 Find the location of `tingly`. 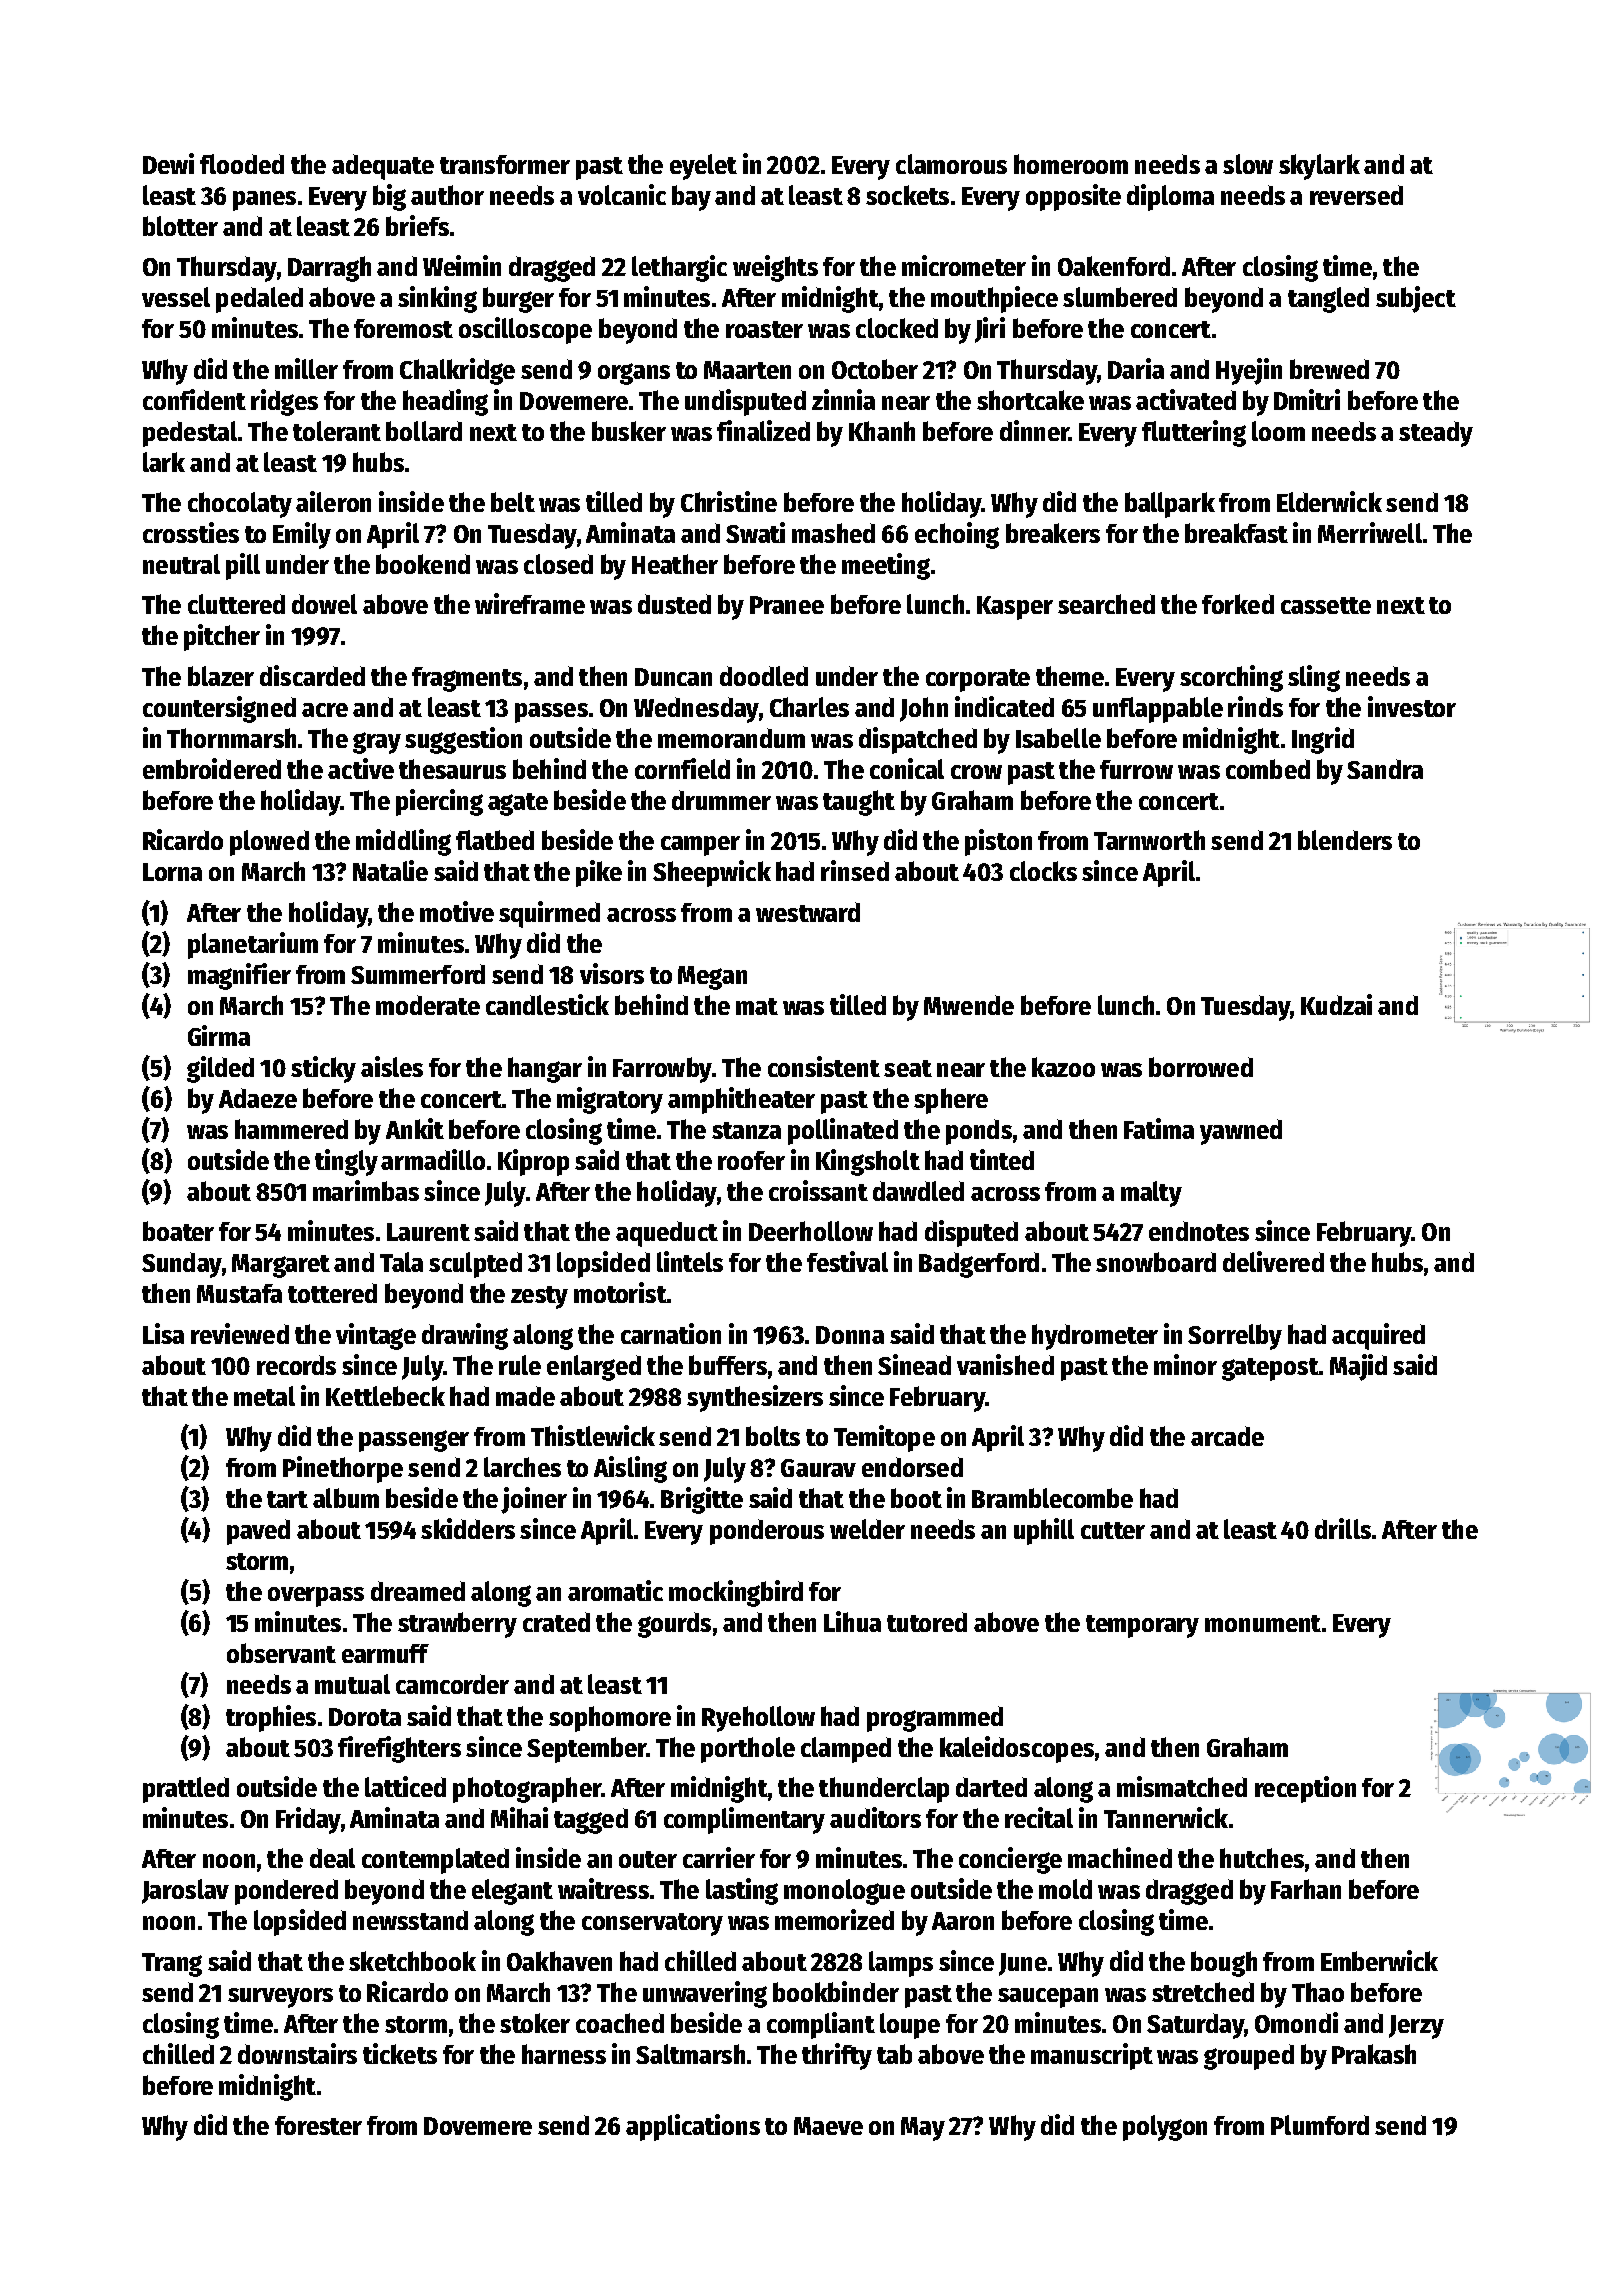

tingly is located at coordinates (346, 1162).
